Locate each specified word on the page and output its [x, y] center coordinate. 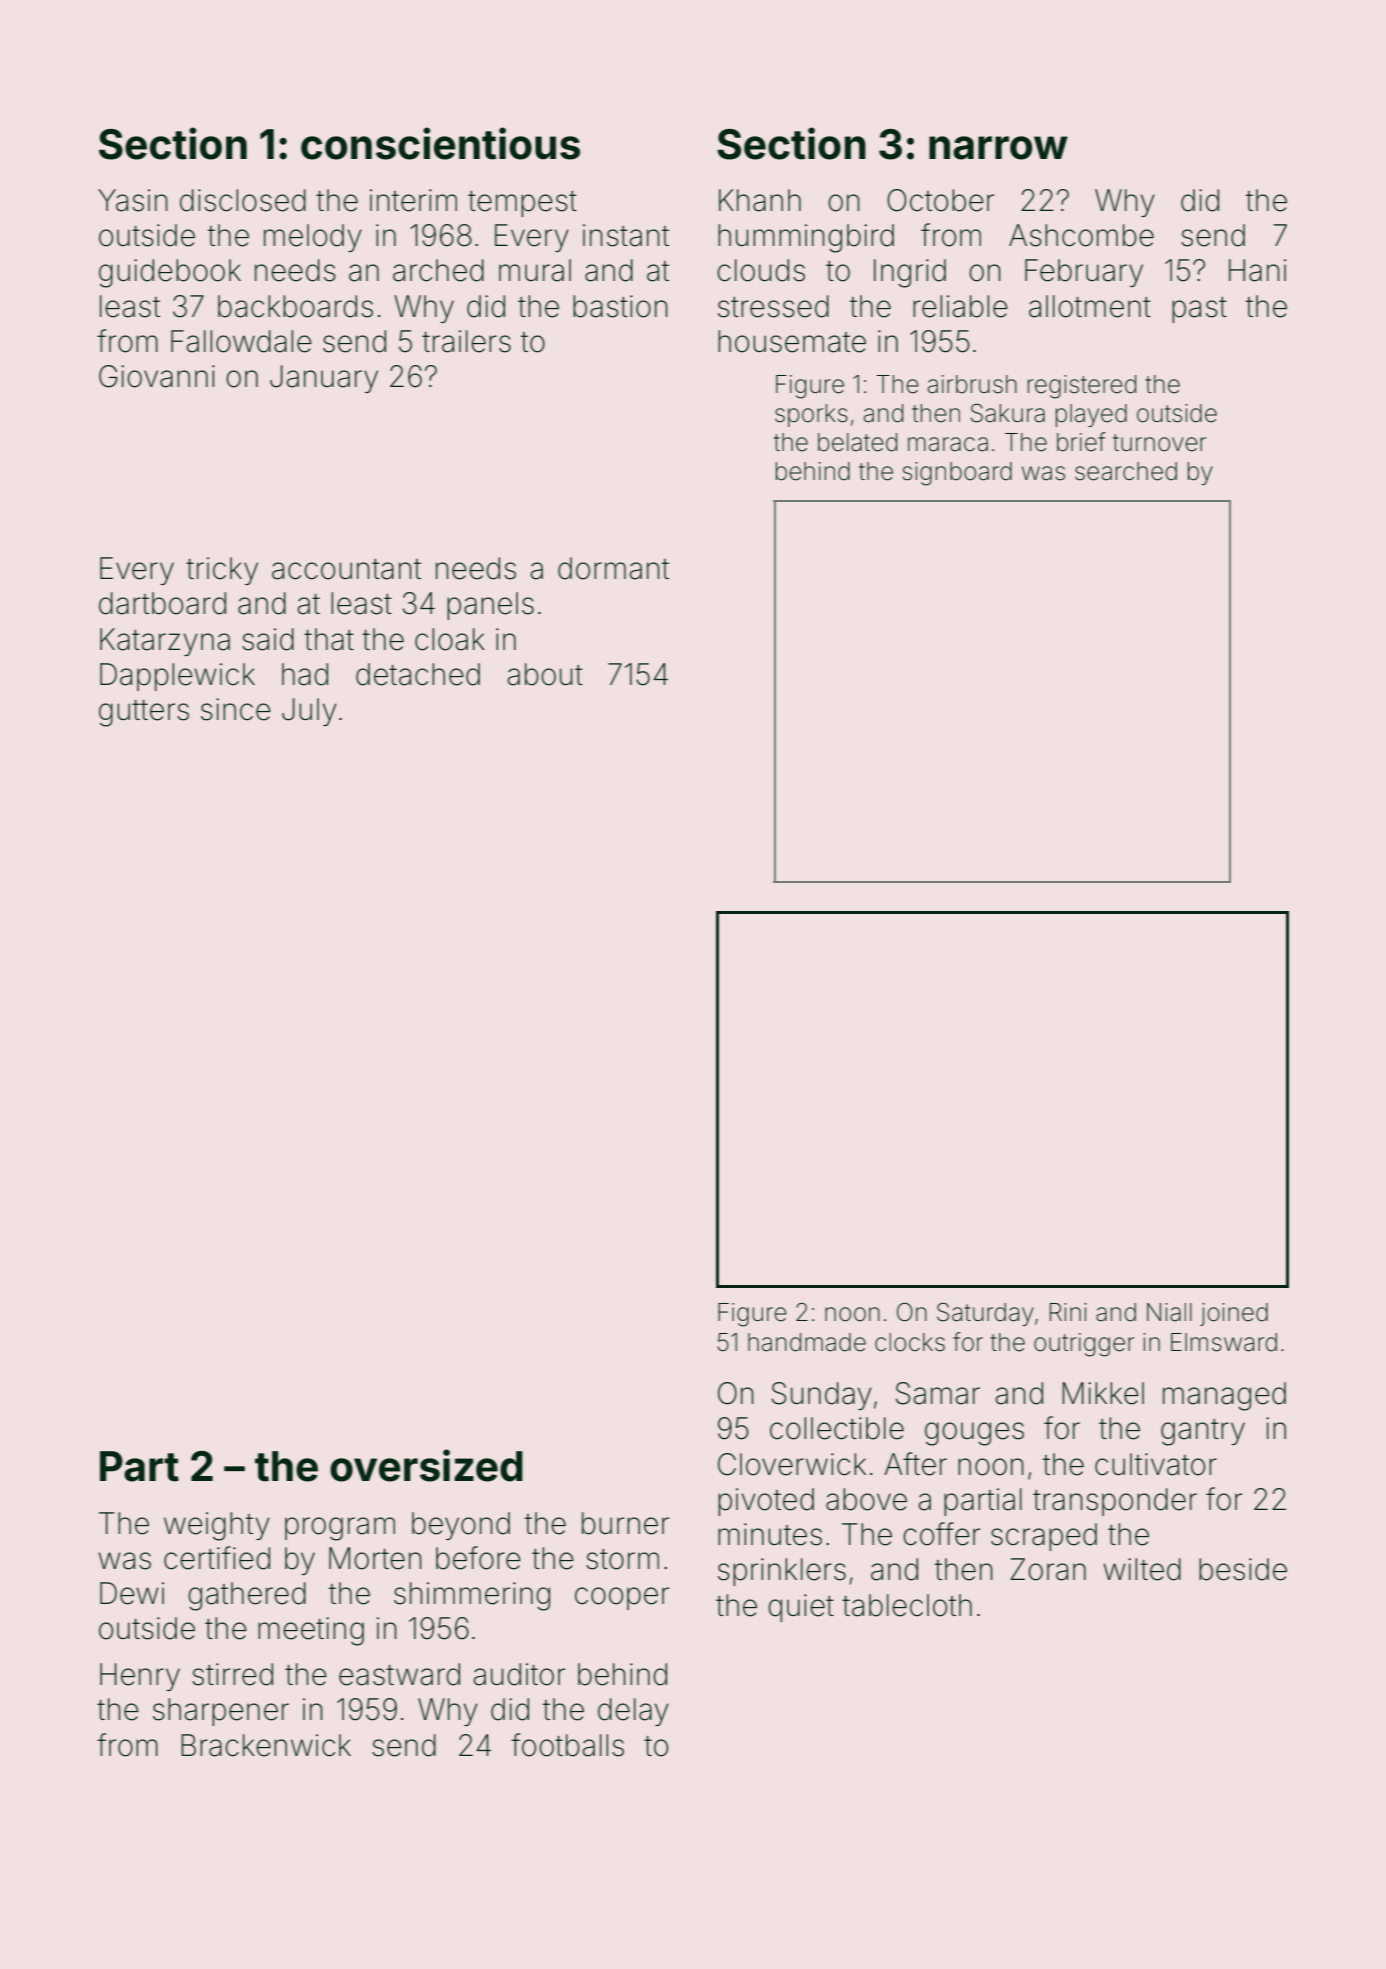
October [940, 200]
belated [857, 442]
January [324, 379]
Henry [140, 1677]
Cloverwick [792, 1464]
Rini [1068, 1312]
